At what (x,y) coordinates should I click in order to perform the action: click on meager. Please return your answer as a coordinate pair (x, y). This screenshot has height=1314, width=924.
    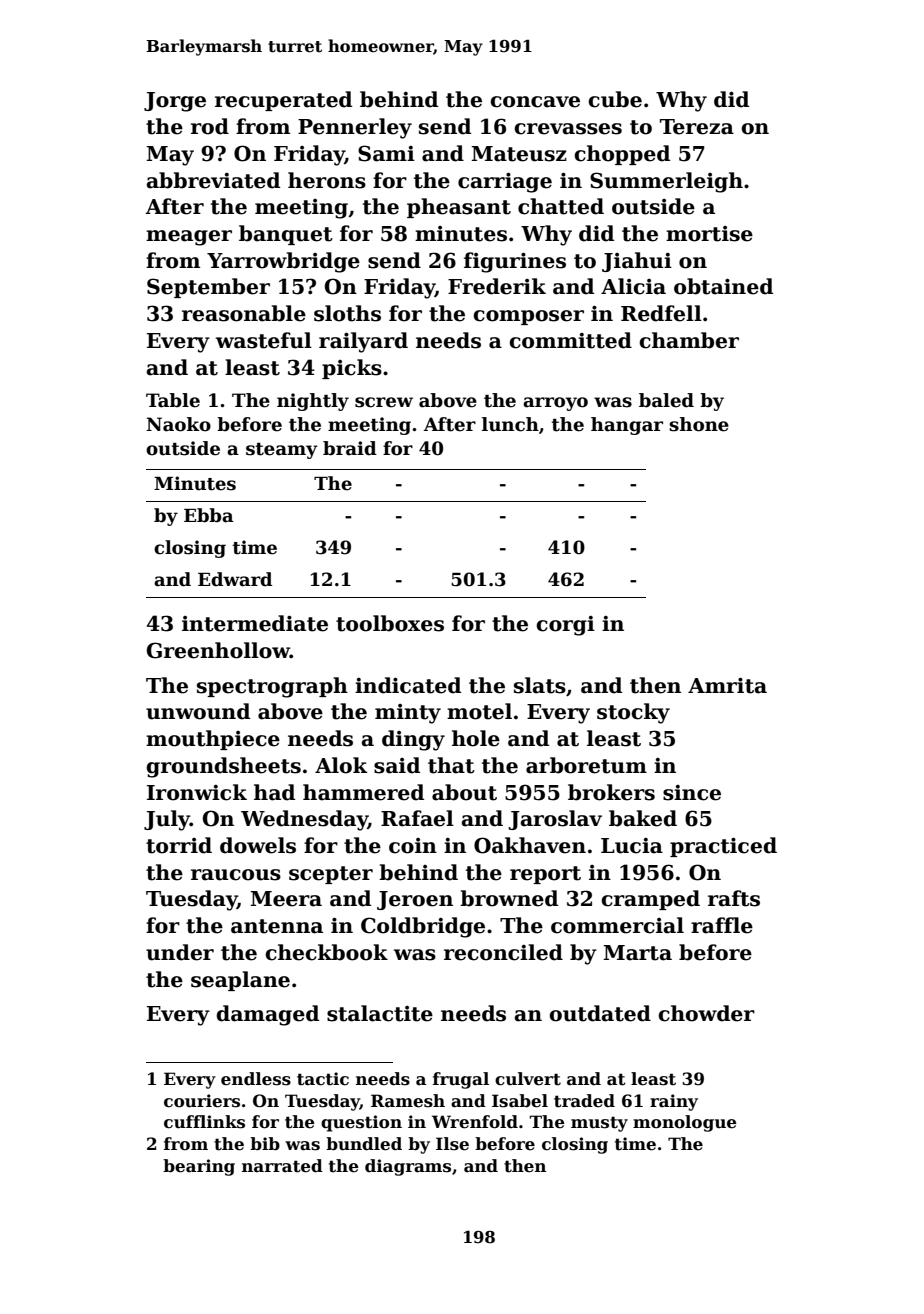
    Looking at the image, I should click on (189, 238).
